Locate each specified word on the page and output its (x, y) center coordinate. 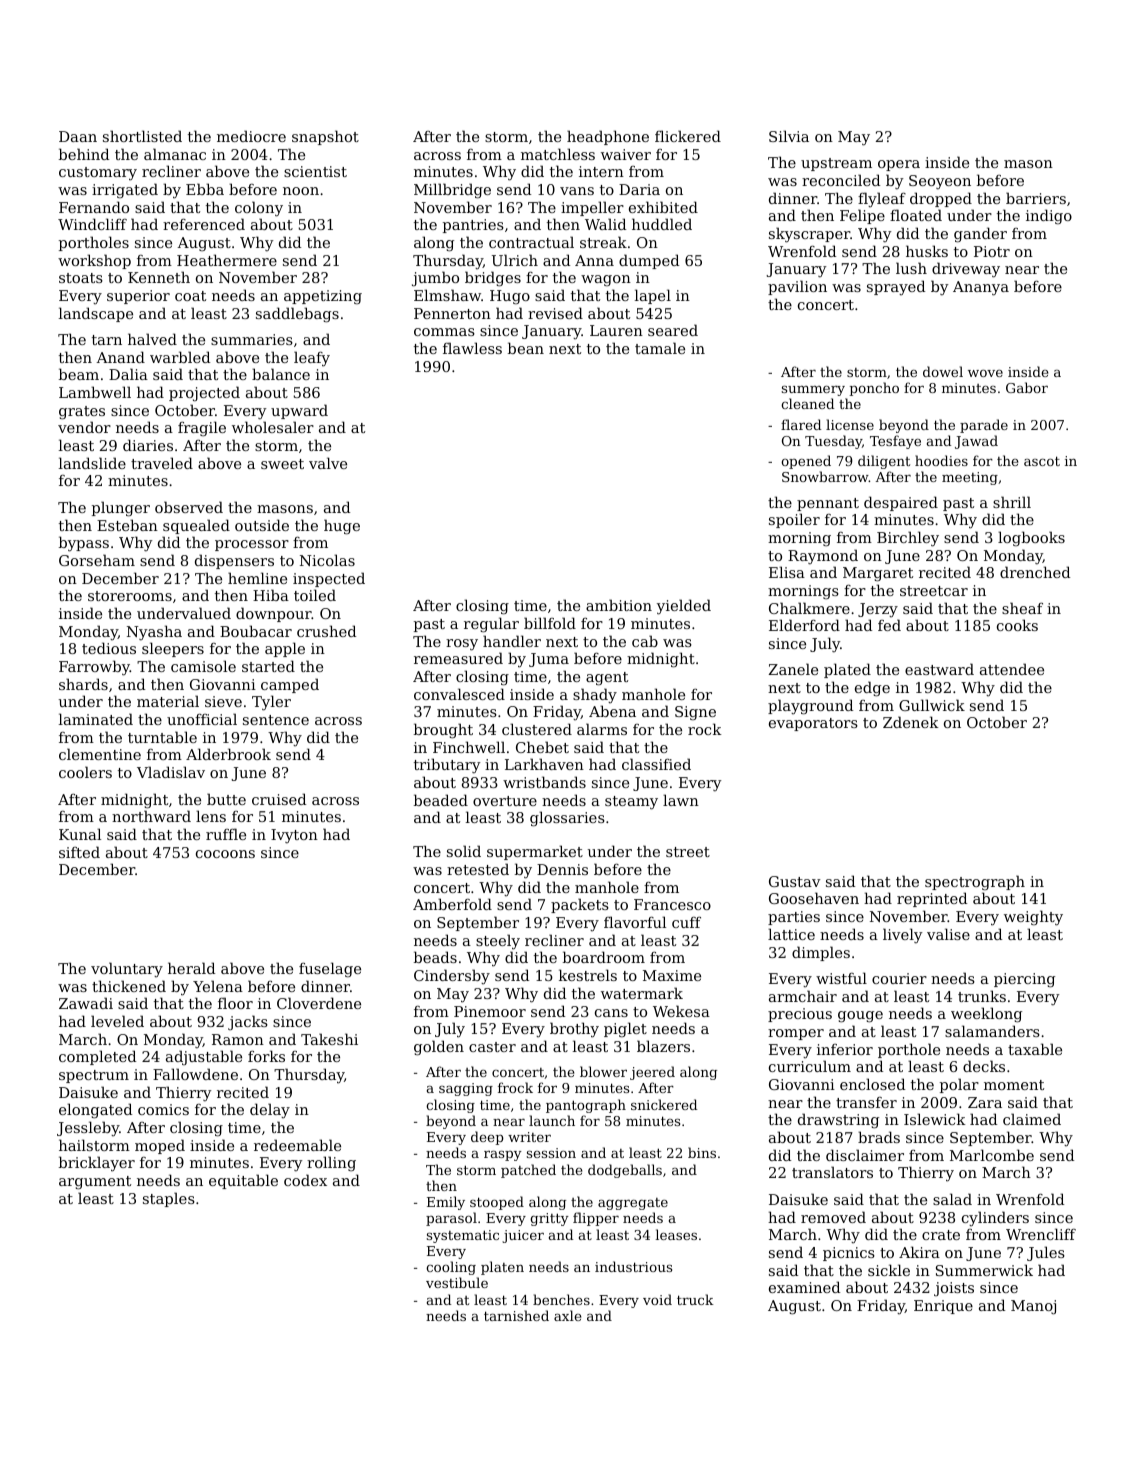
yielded (684, 607)
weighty (1033, 918)
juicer (523, 1236)
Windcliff (92, 224)
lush (911, 268)
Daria (639, 189)
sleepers (173, 649)
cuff (686, 922)
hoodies (941, 460)
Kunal (80, 834)
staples (169, 1199)
